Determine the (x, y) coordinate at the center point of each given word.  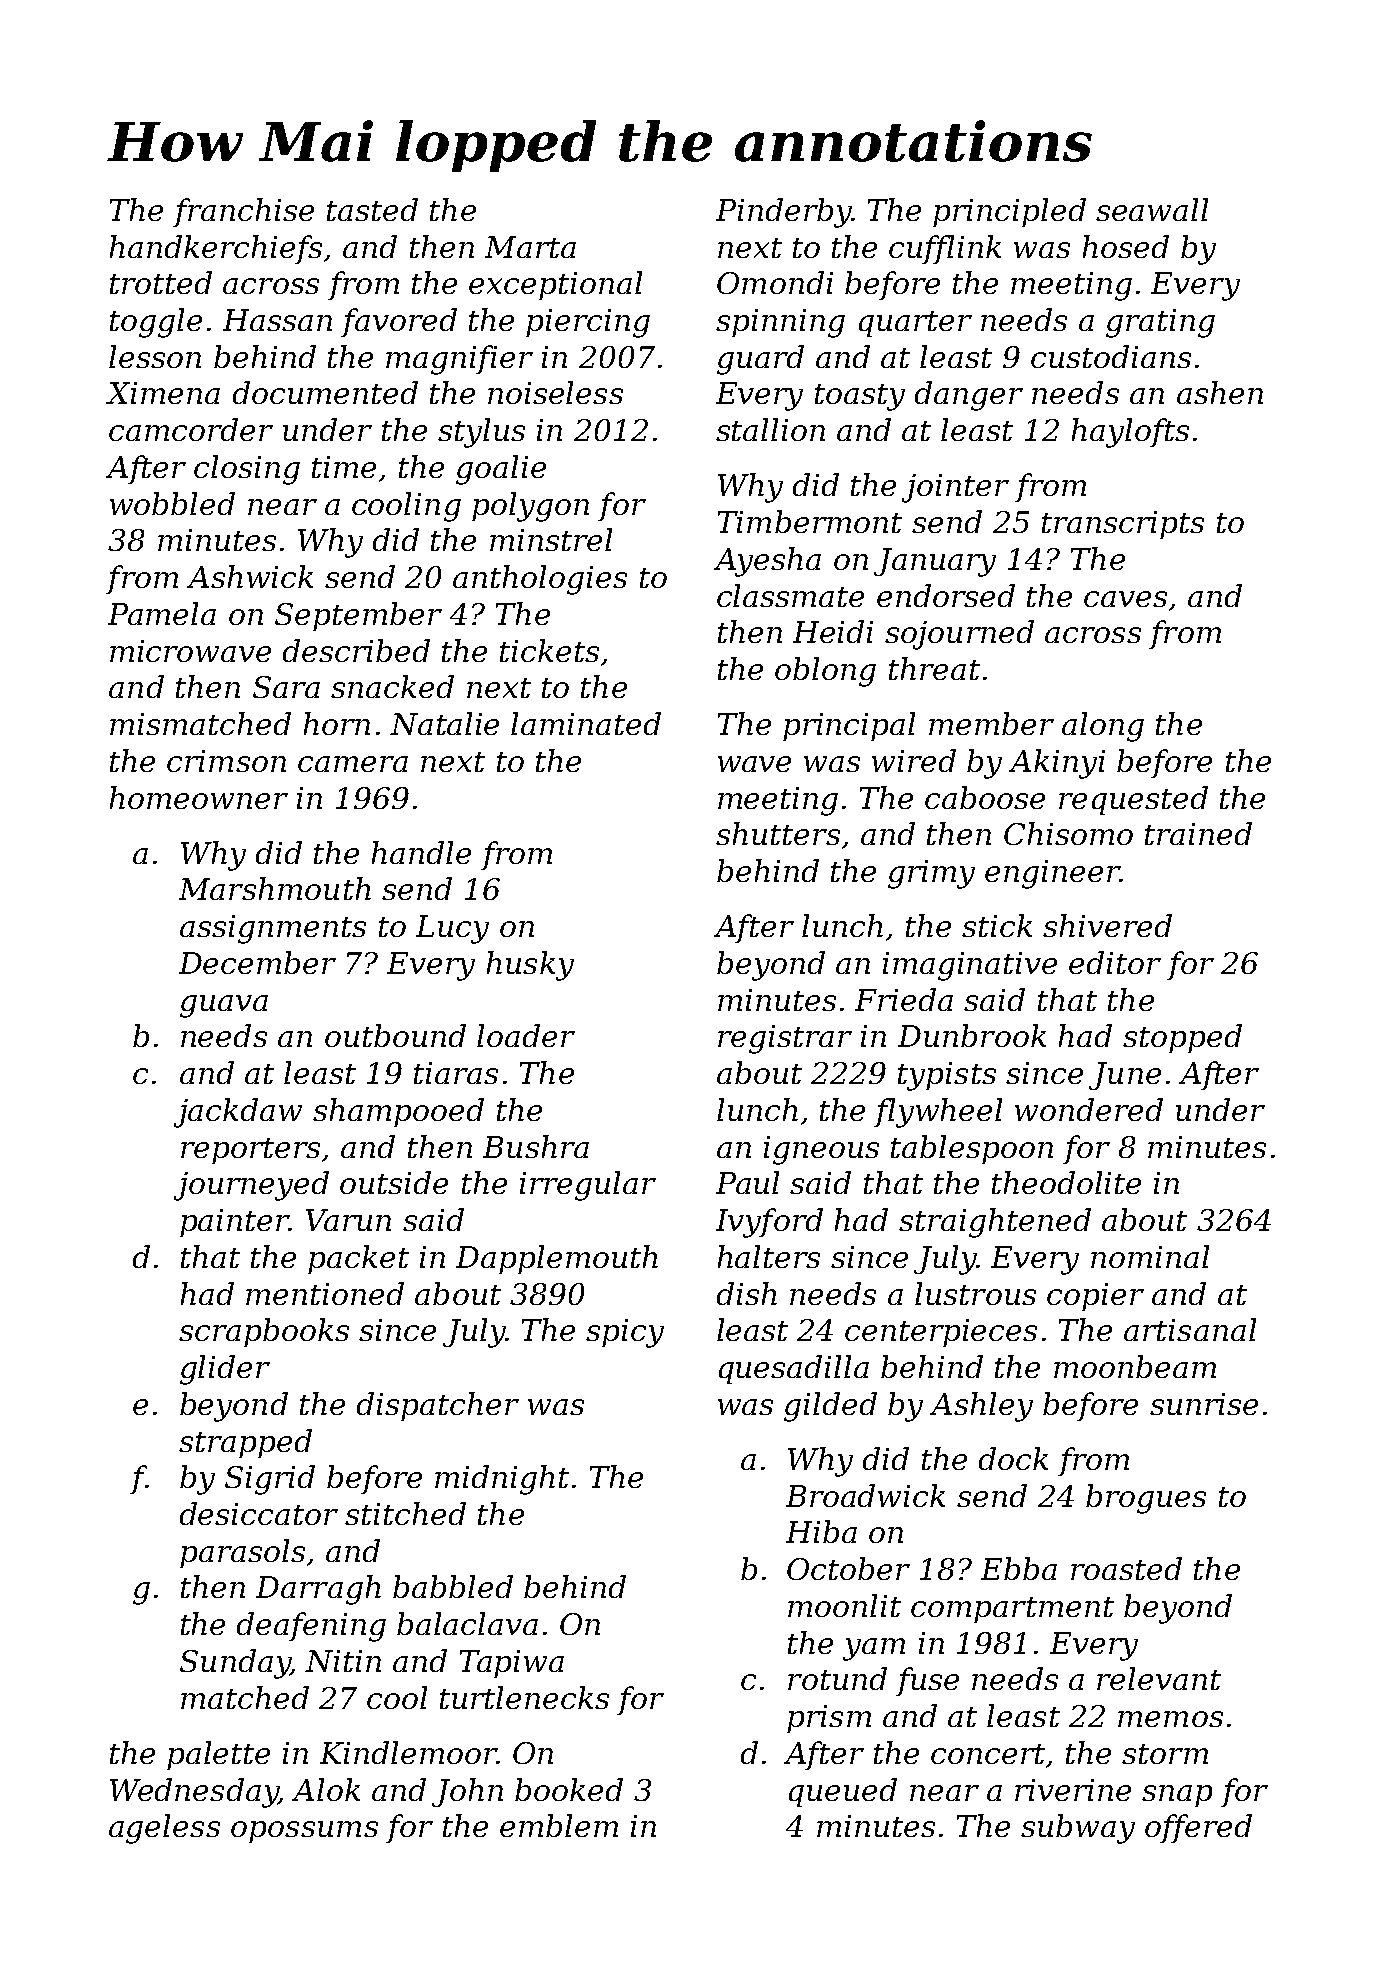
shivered (1107, 925)
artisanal (1190, 1329)
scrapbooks (264, 1332)
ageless (164, 1829)
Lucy (452, 929)
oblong (825, 672)
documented (325, 392)
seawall (1152, 209)
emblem (559, 1825)
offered (1198, 1828)
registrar (785, 1039)
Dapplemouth (557, 1259)
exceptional (555, 285)
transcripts (1123, 525)
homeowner (199, 797)
